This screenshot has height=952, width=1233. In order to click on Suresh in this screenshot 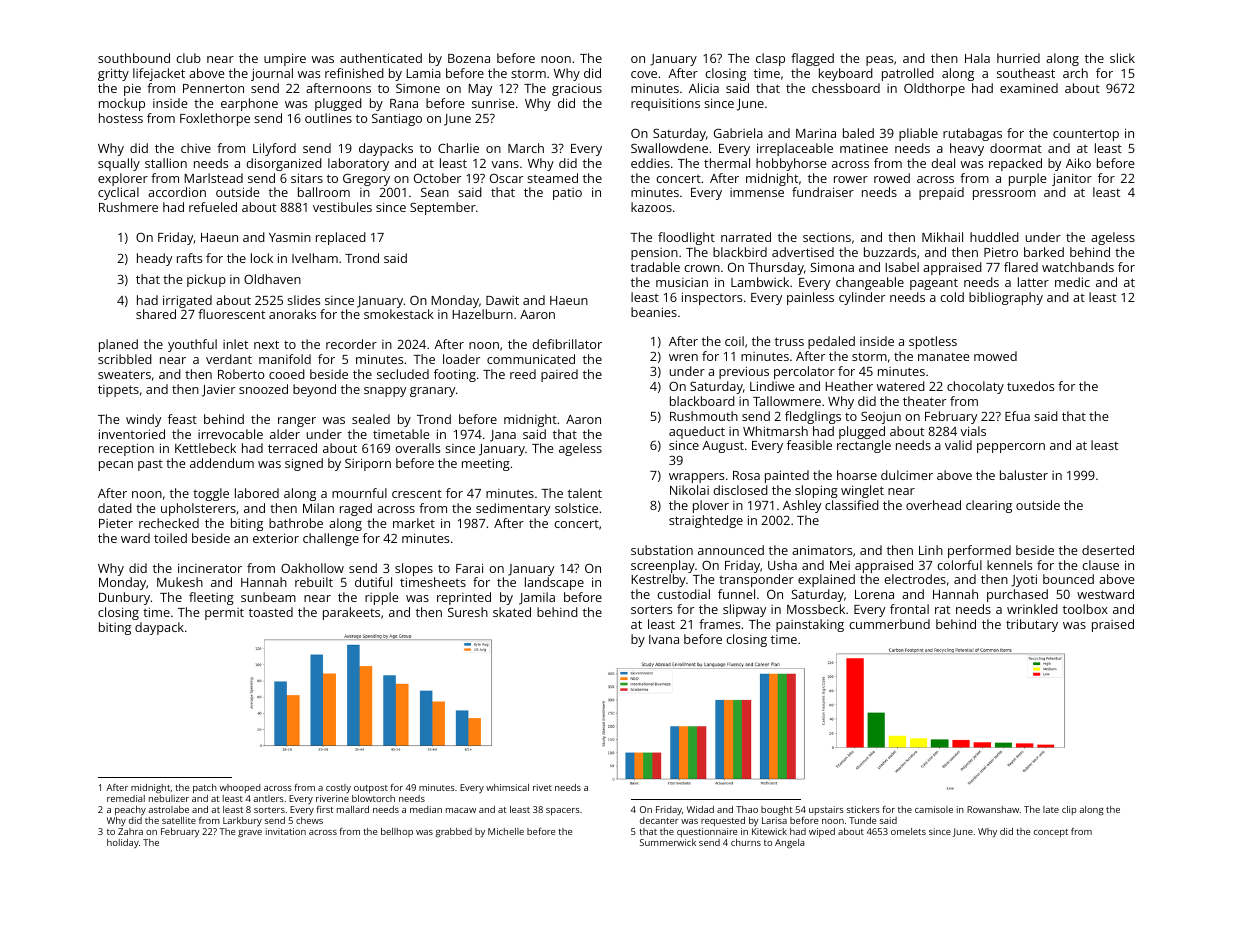, I will do `click(468, 612)`.
